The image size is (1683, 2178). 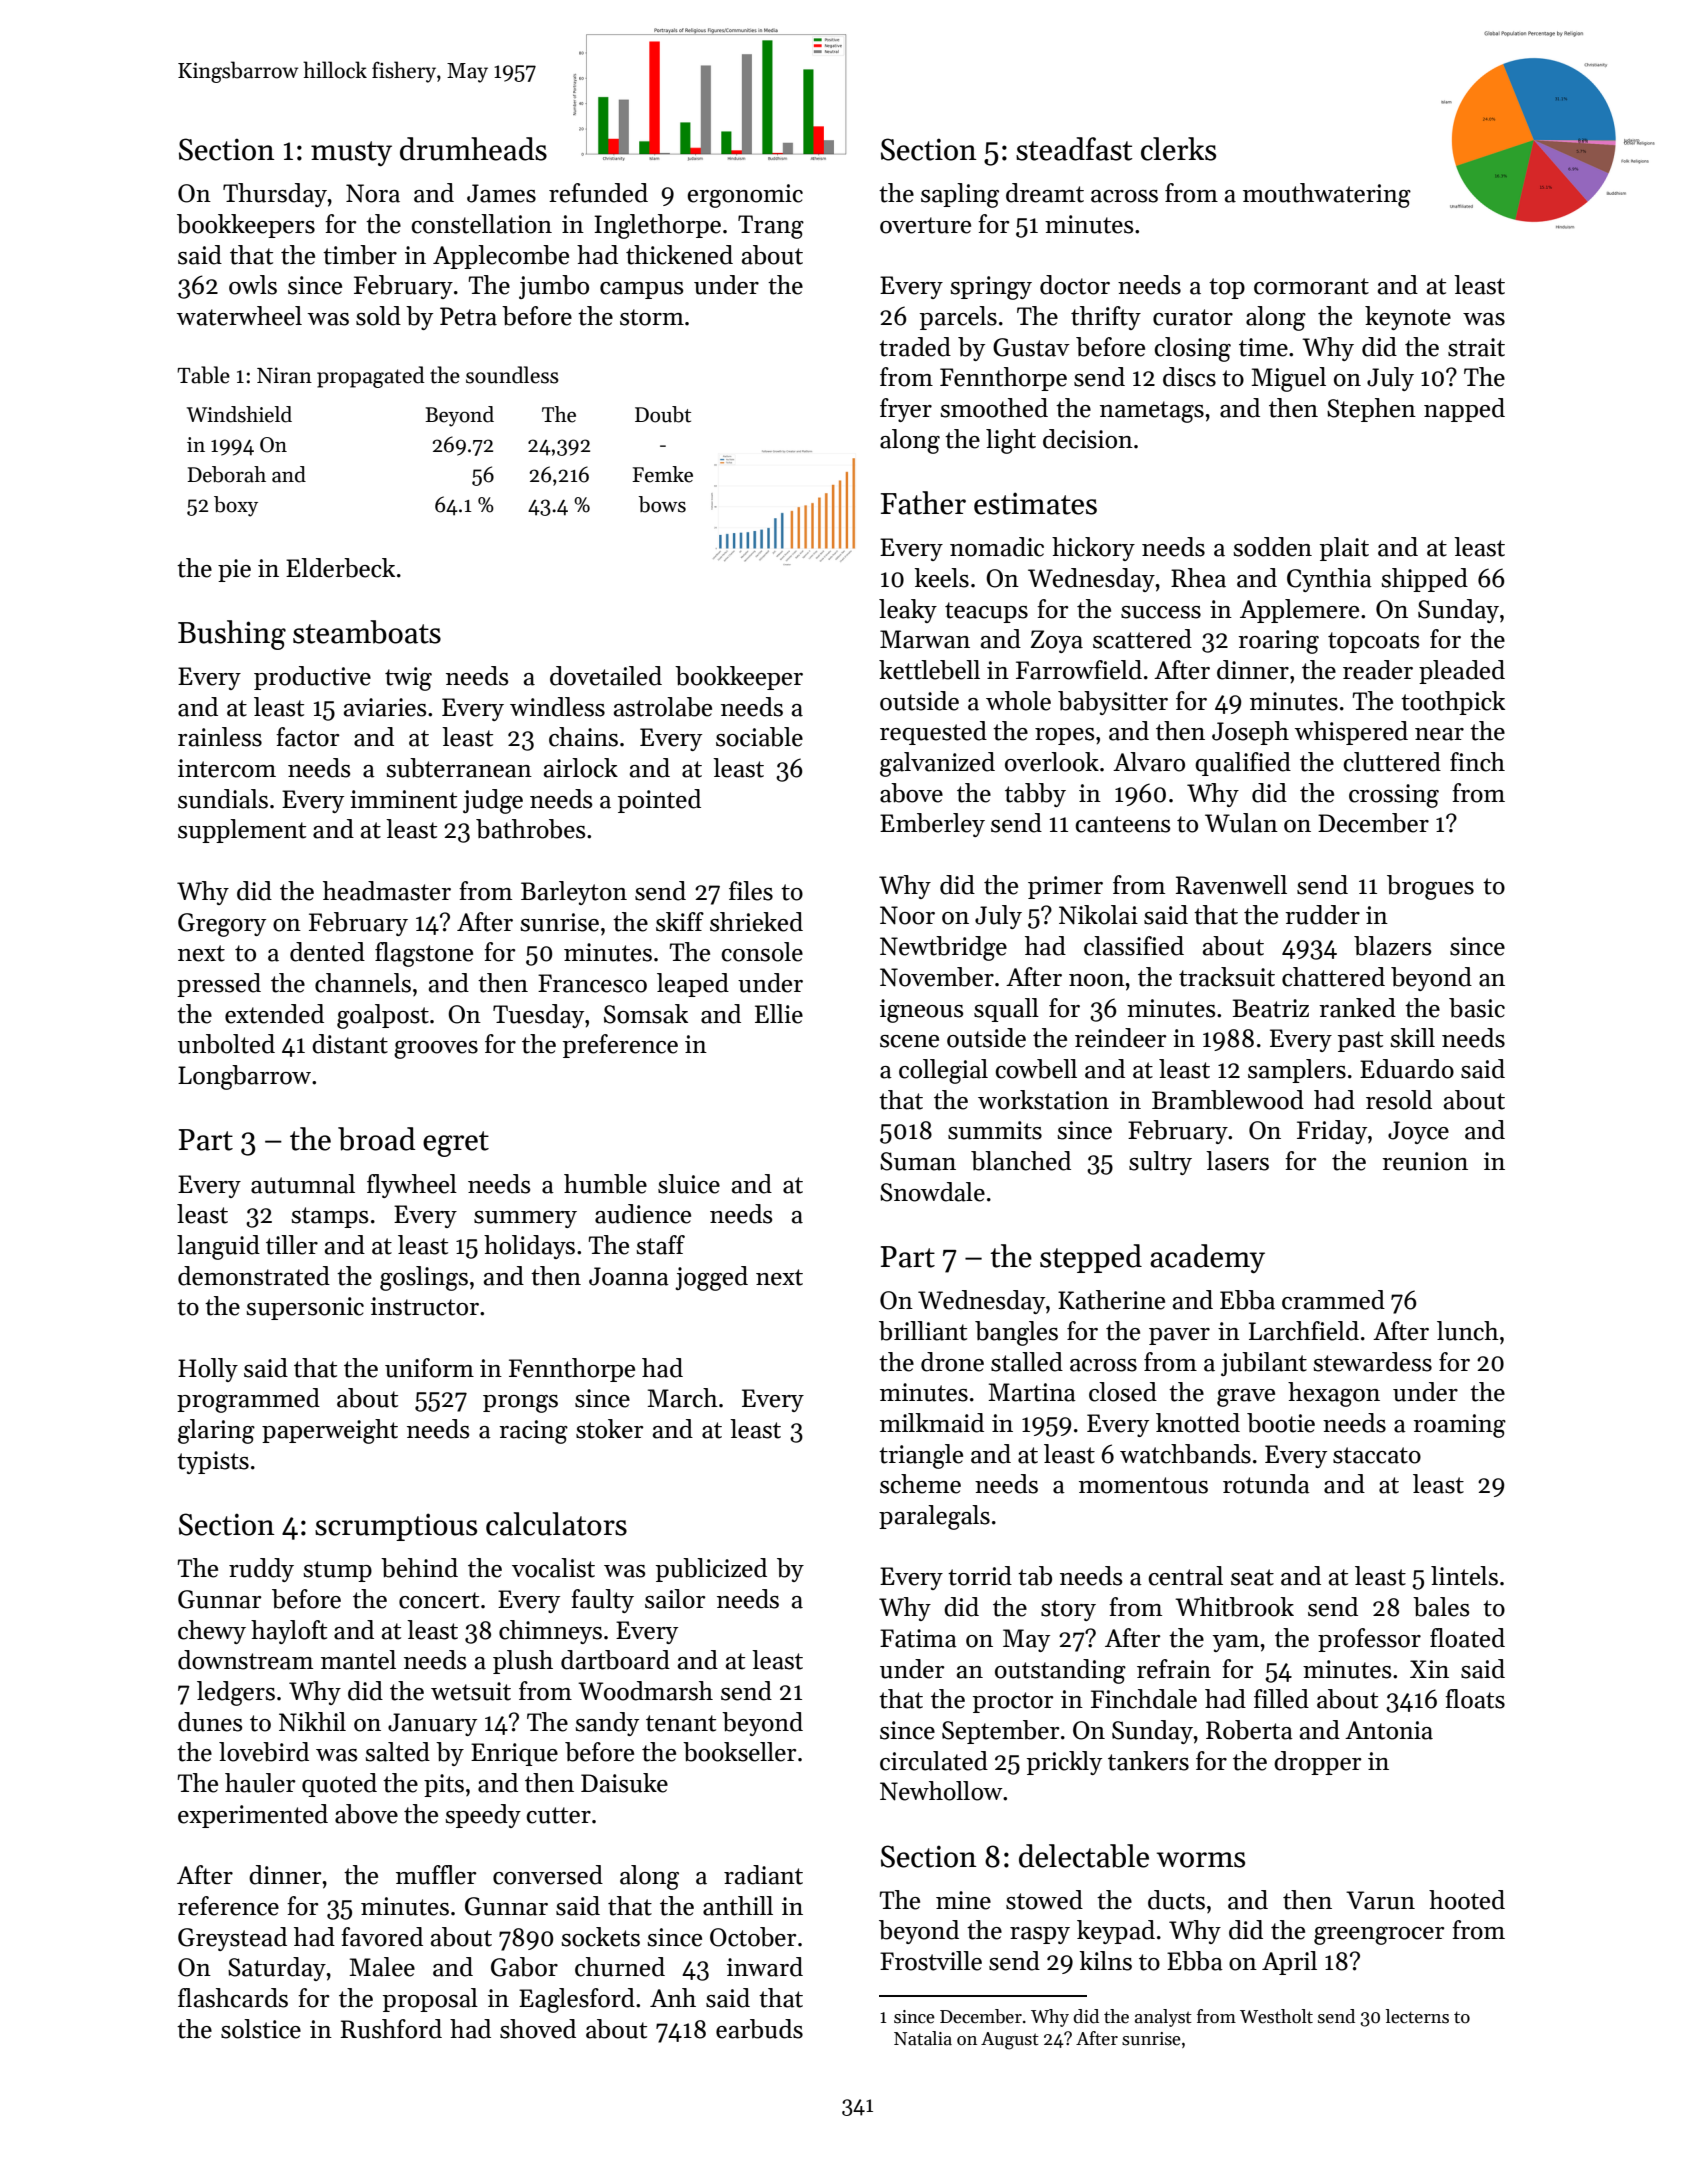 I want to click on musty, so click(x=351, y=153).
